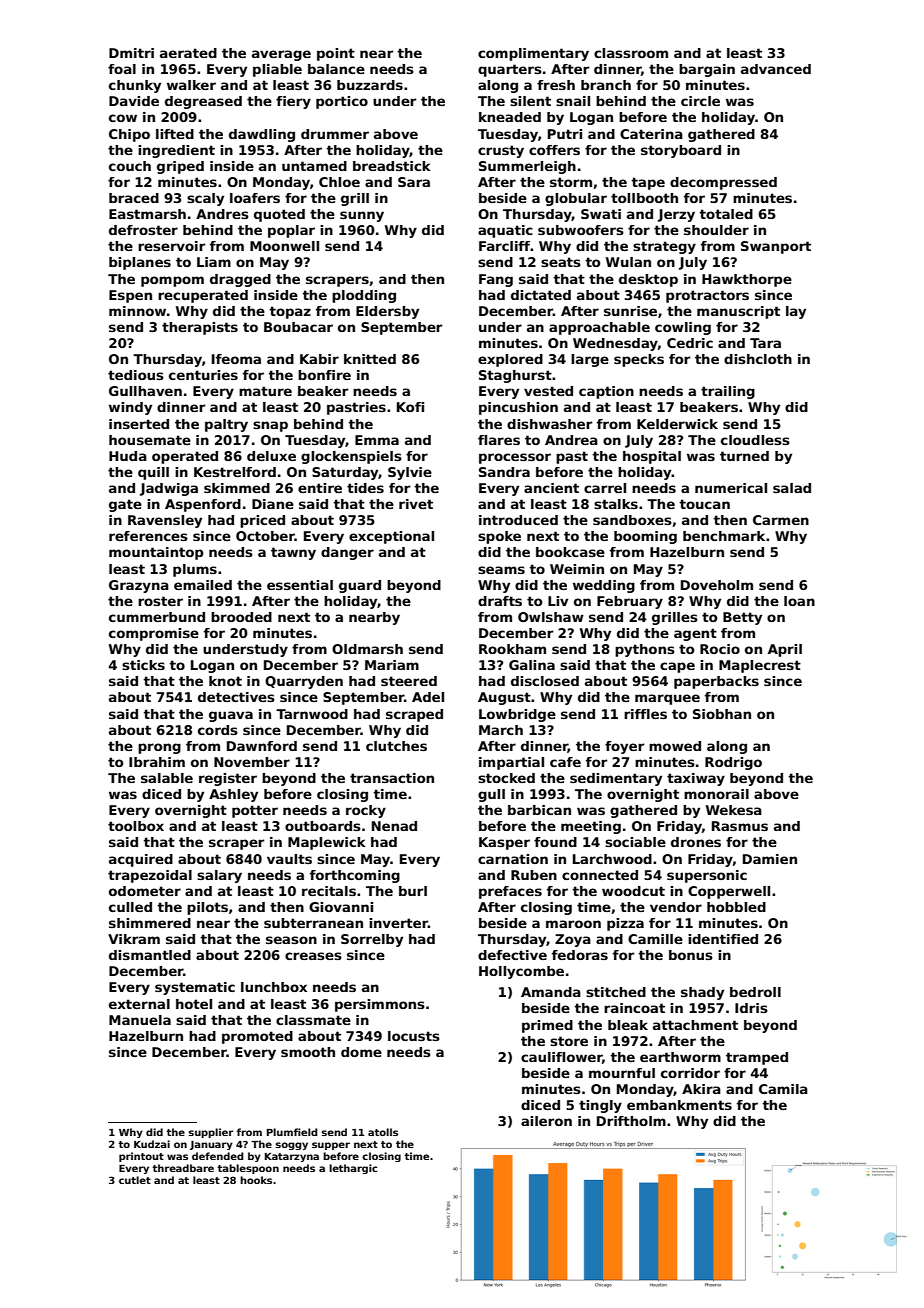  I want to click on drones, so click(696, 842).
